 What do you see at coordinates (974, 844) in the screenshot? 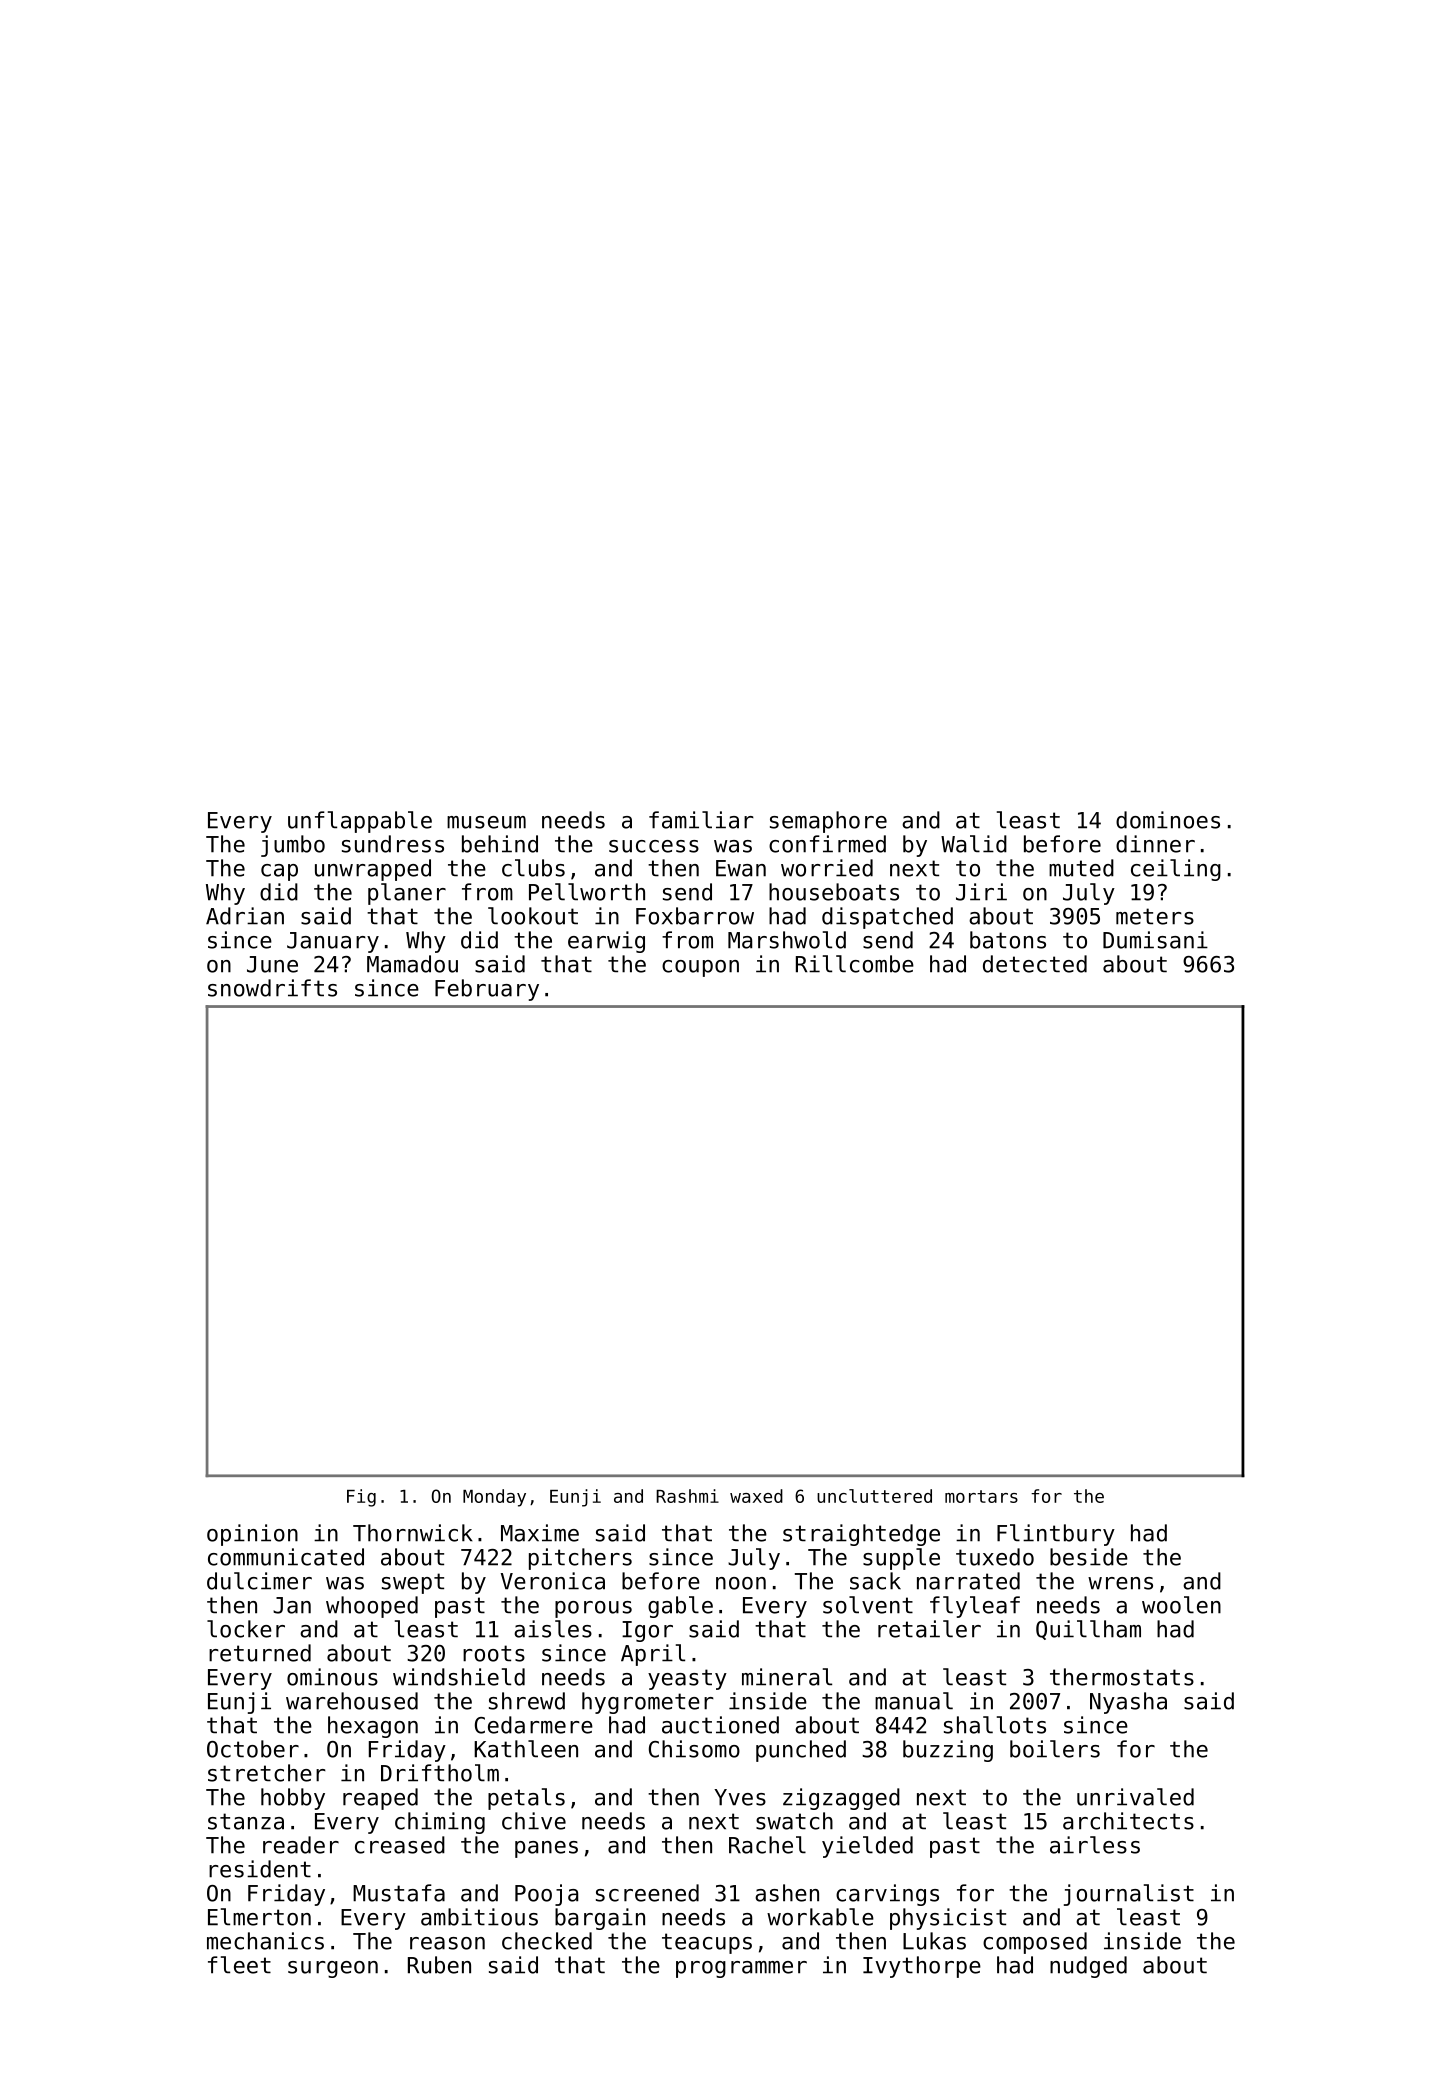
I see `Walid` at bounding box center [974, 844].
